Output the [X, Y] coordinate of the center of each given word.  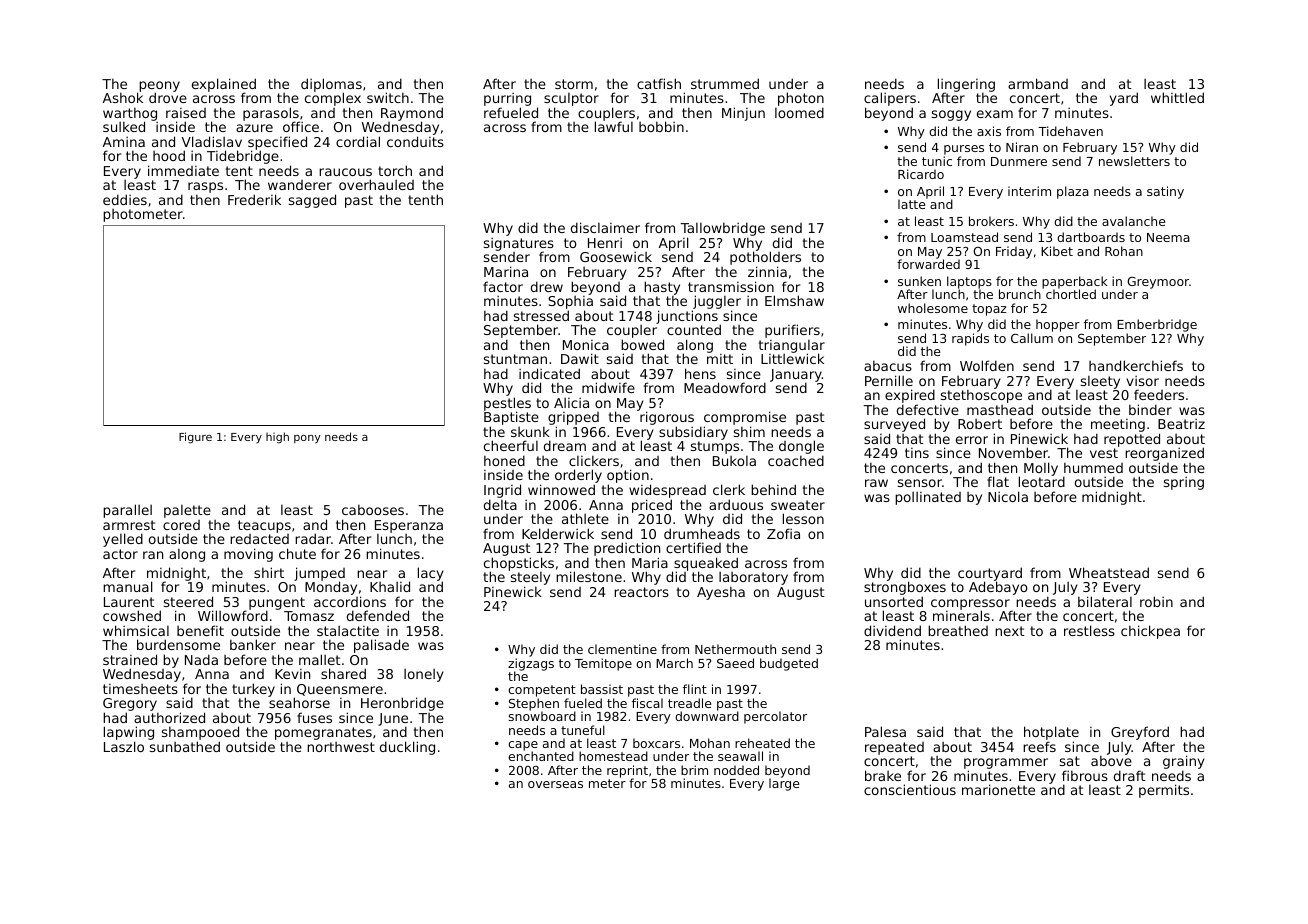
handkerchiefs [1136, 365]
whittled [1177, 97]
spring [1184, 483]
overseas [555, 784]
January [796, 376]
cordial [358, 141]
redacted [259, 539]
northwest [341, 747]
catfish [659, 83]
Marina [506, 271]
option [628, 476]
